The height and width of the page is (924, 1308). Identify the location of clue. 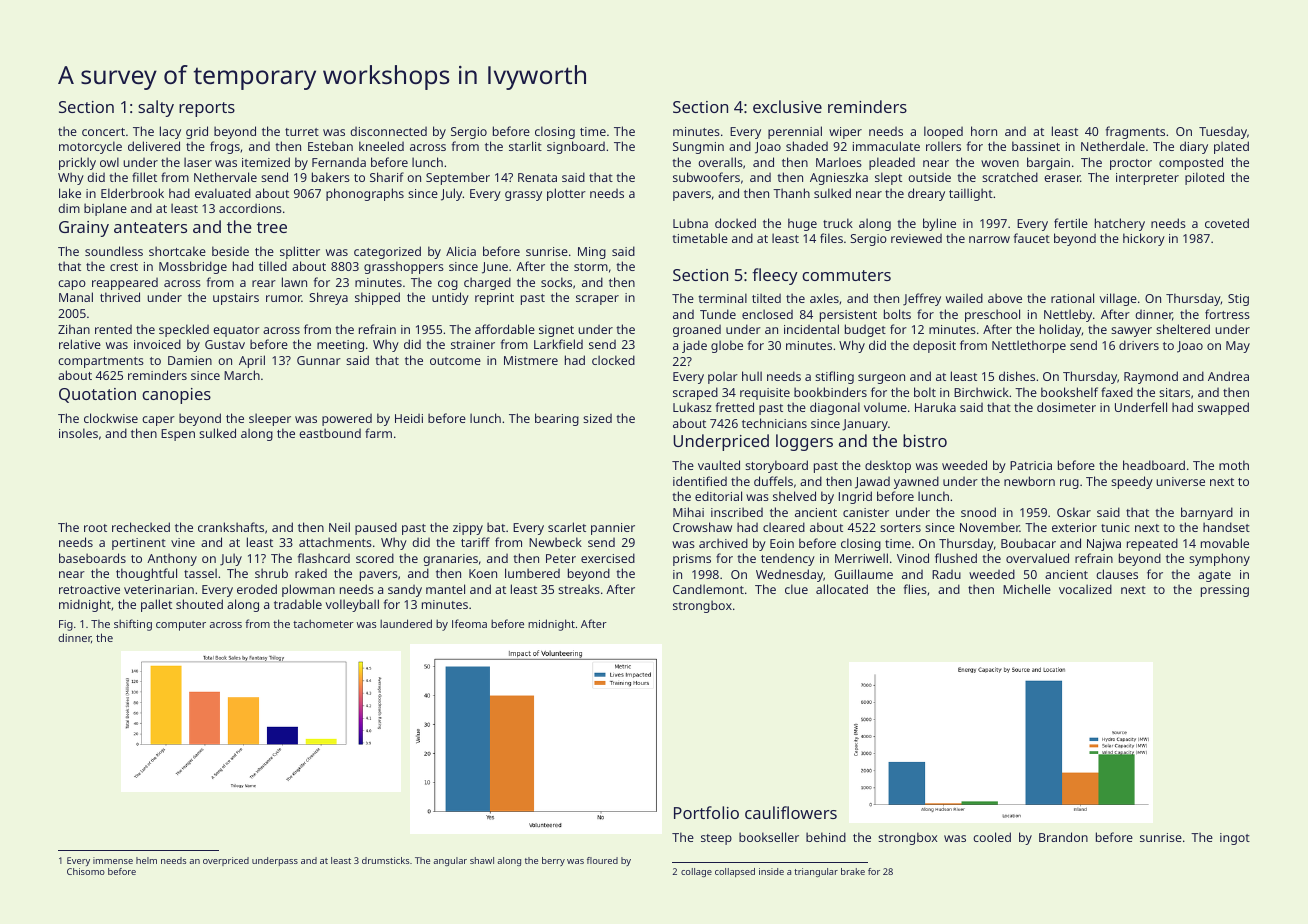
(796, 589).
